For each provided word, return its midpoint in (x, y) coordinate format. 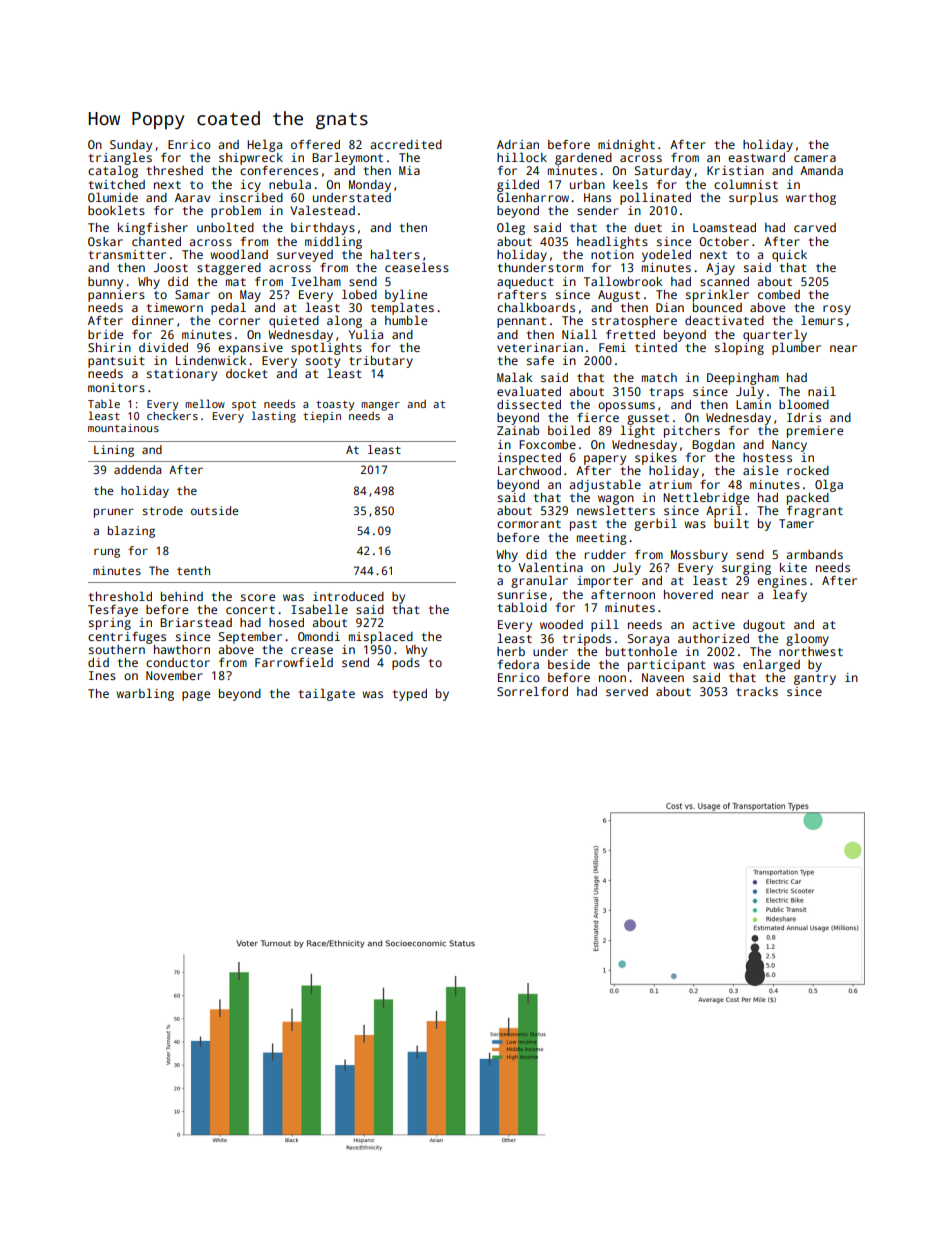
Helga (264, 145)
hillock (522, 157)
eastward (756, 157)
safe (540, 360)
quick (789, 256)
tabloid (522, 607)
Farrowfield (294, 662)
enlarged (771, 665)
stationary (182, 375)
